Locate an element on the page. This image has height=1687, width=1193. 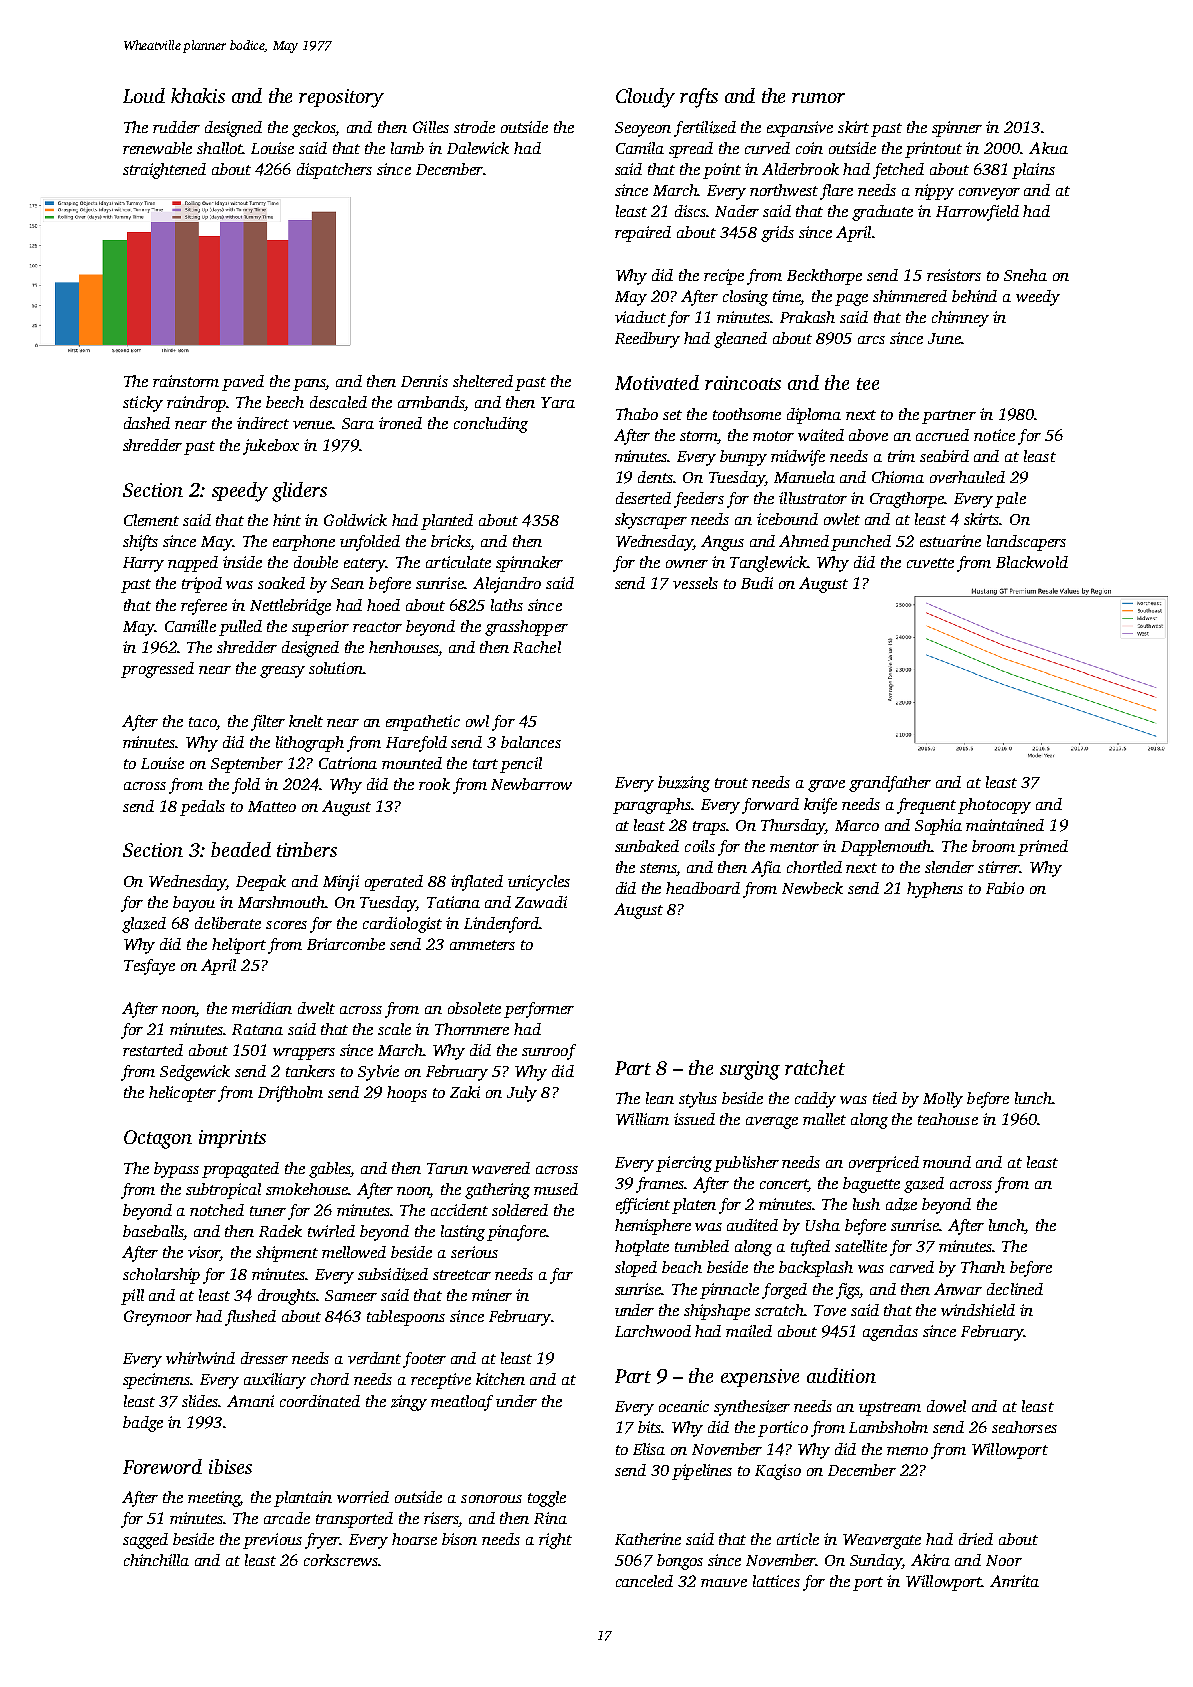
Blackwold is located at coordinates (1032, 562).
